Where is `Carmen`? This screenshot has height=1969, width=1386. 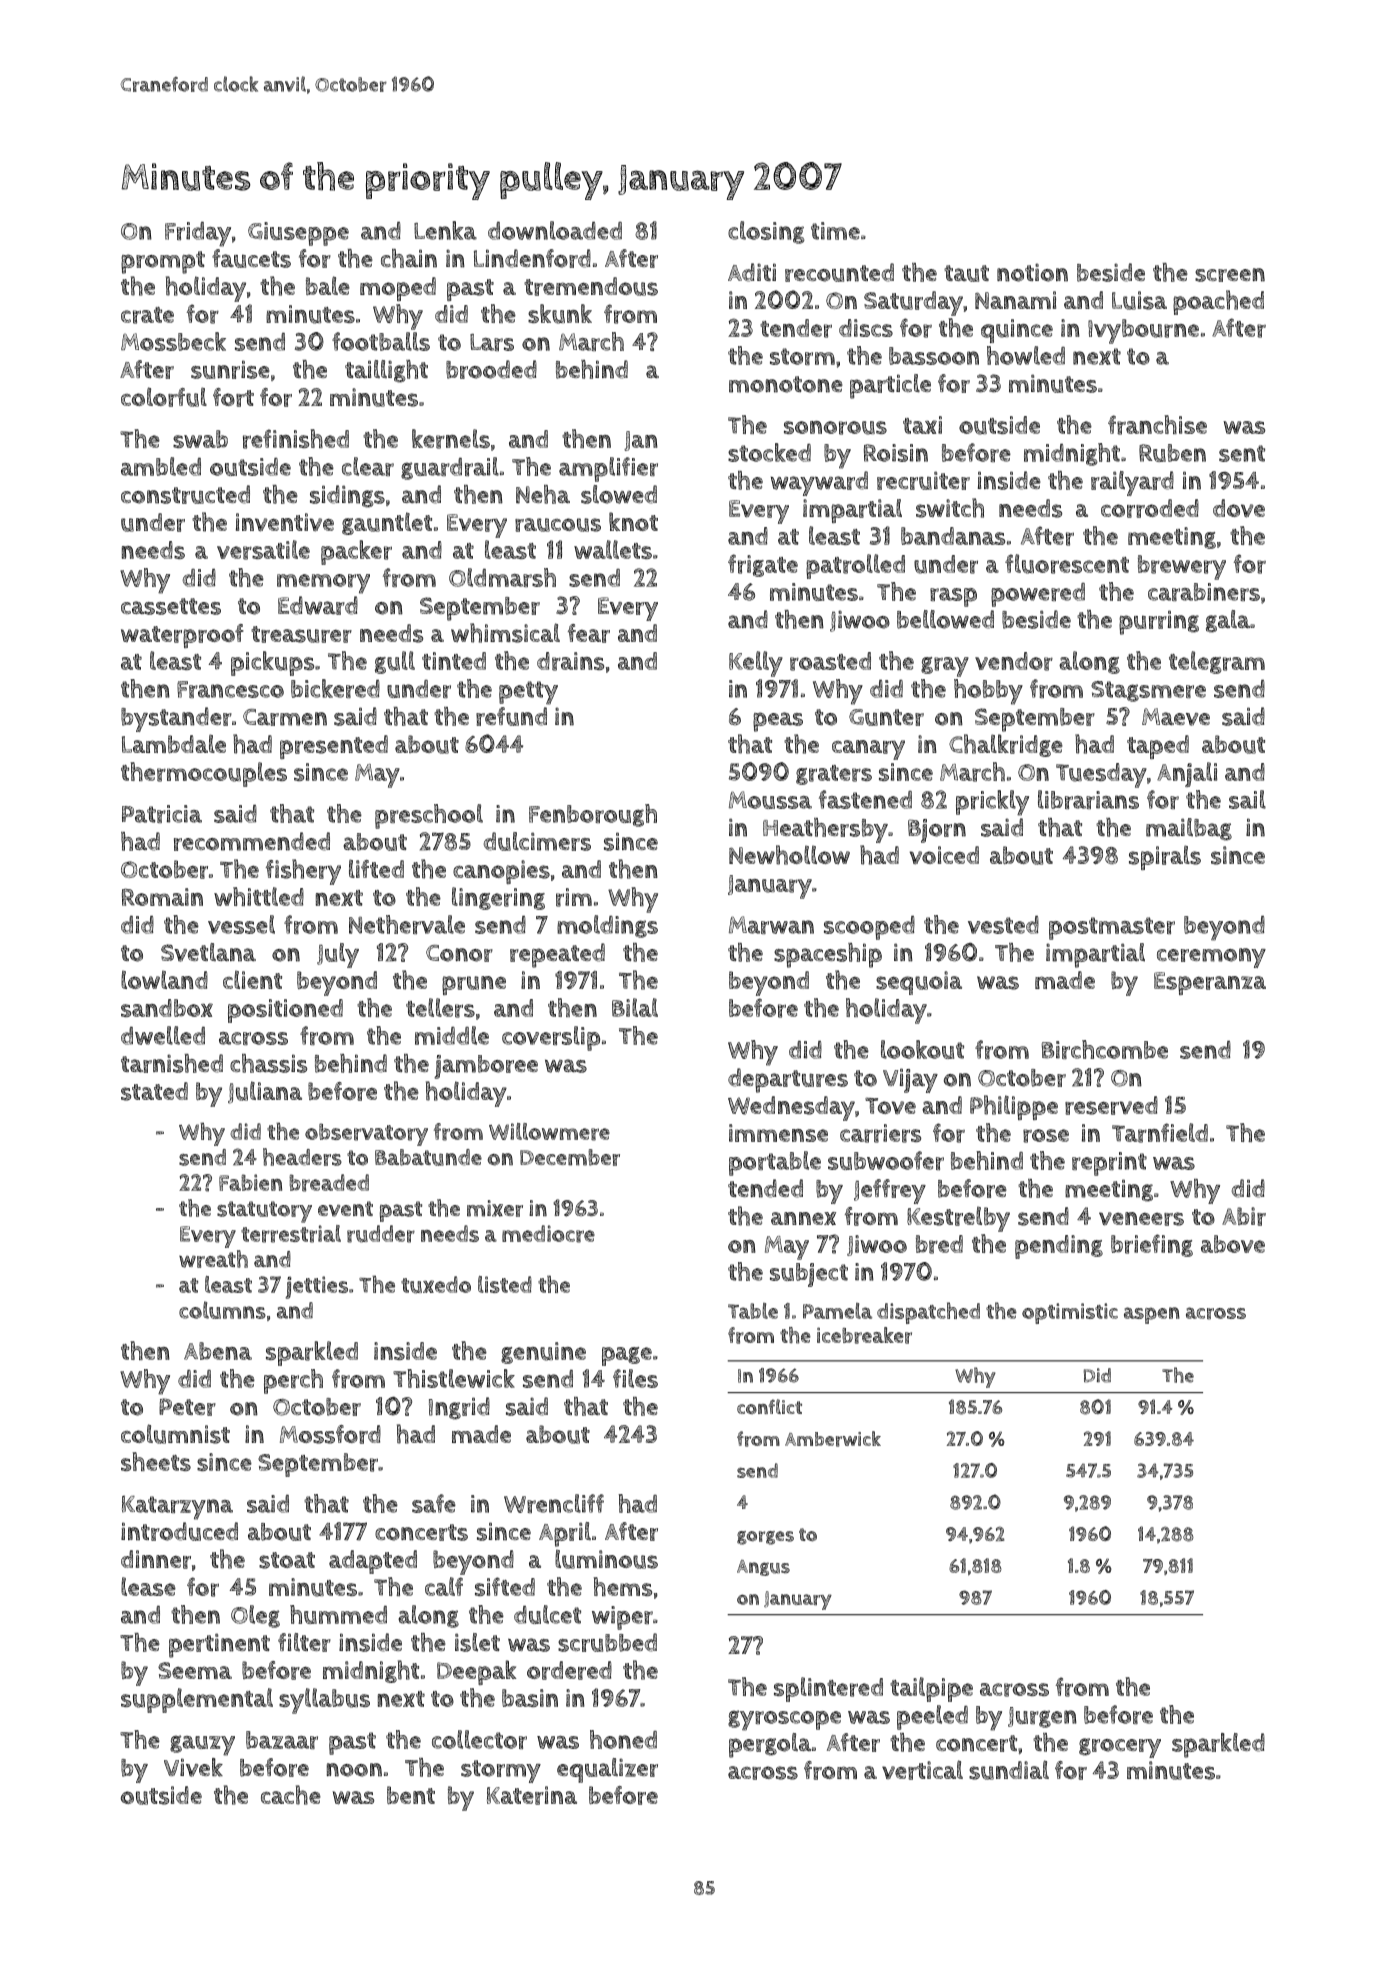
Carmen is located at coordinates (285, 717).
